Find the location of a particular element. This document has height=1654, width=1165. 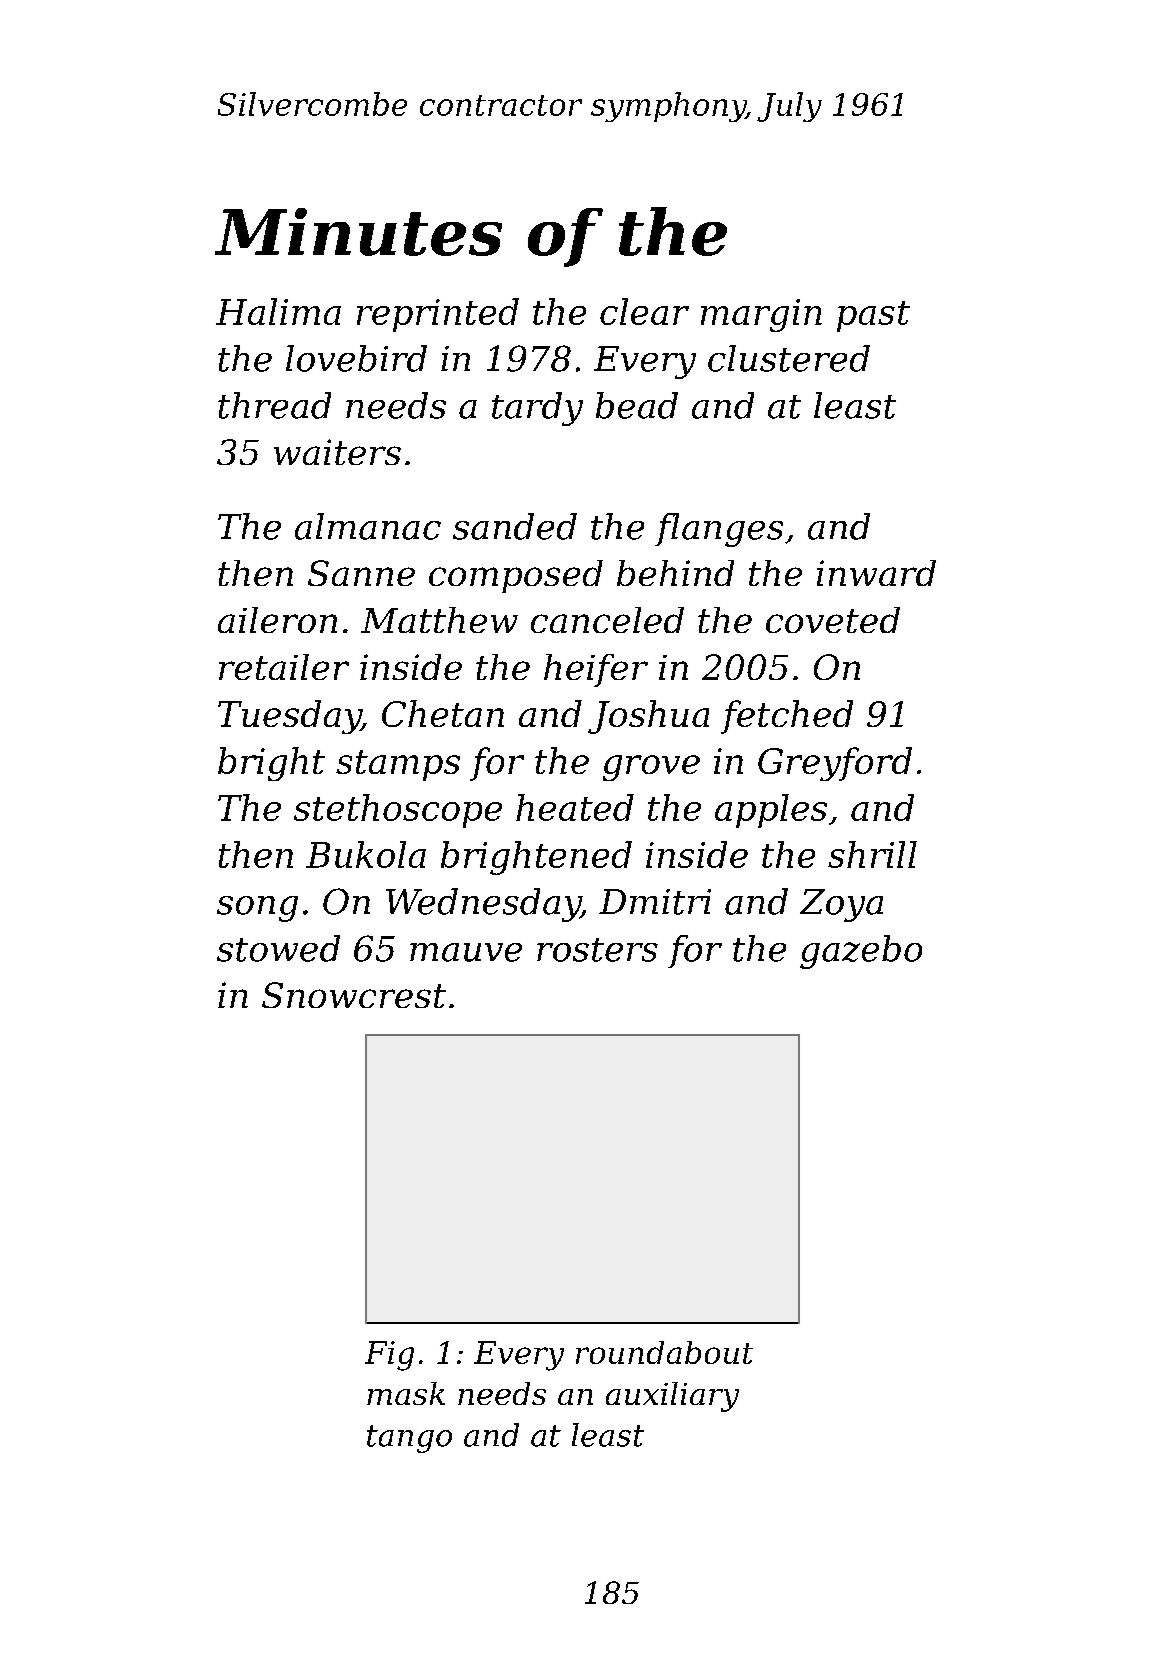

aileron is located at coordinates (277, 620).
